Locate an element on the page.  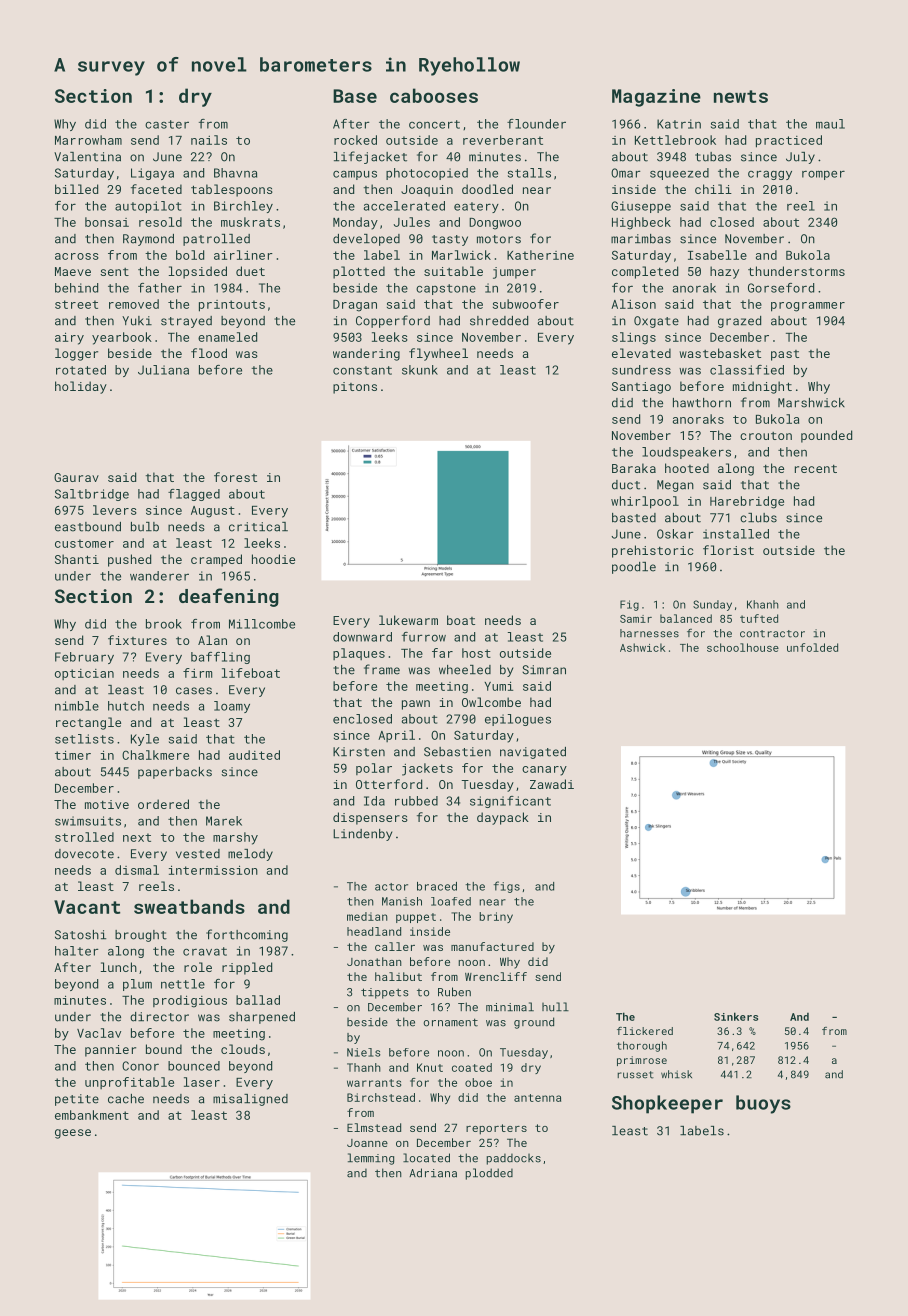
firm is located at coordinates (197, 673).
